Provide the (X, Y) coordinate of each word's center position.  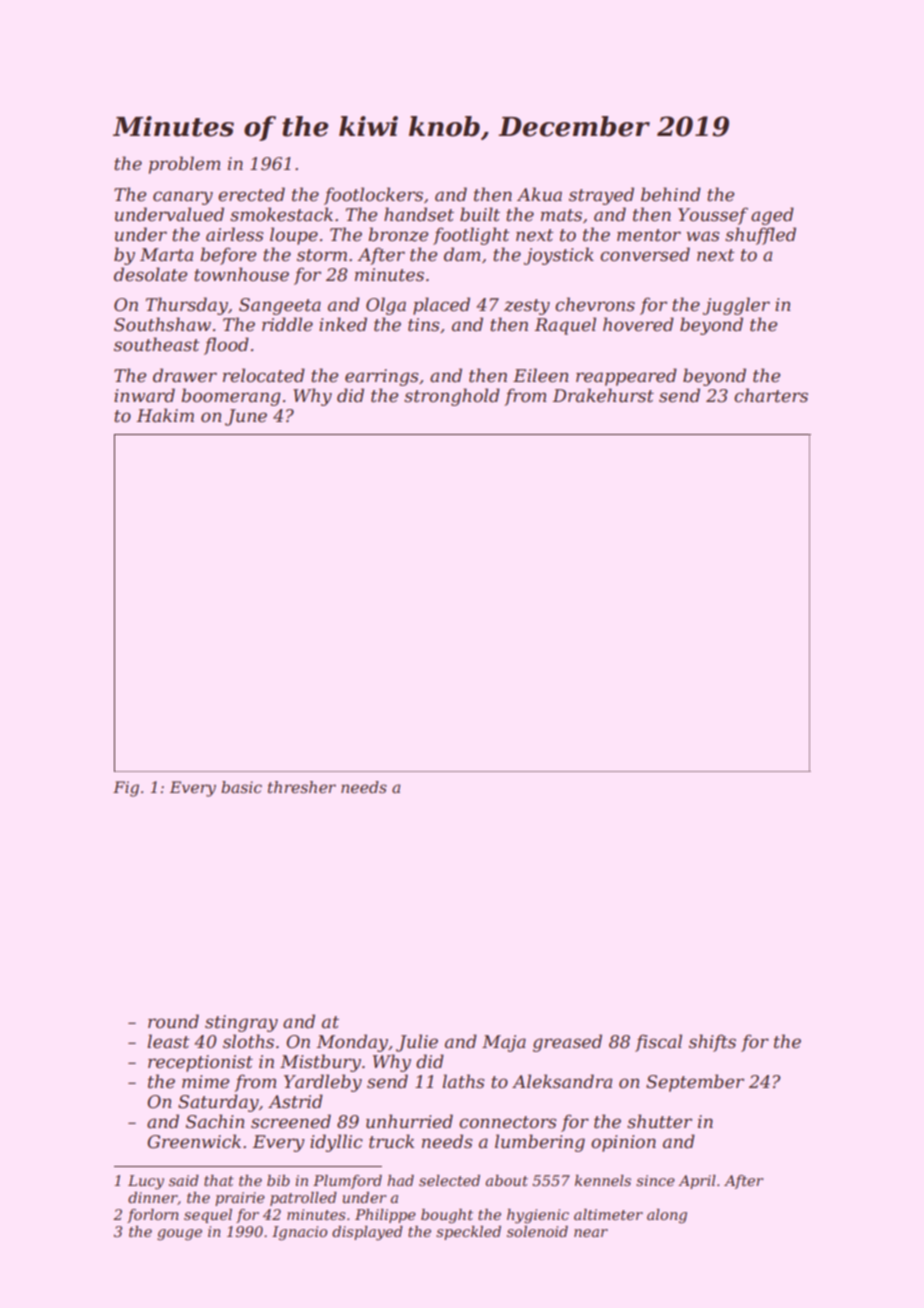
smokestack (281, 214)
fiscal (658, 1043)
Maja (504, 1043)
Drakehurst (603, 395)
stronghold (452, 397)
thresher (302, 787)
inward (144, 395)
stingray (241, 1023)
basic (241, 787)
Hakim (165, 415)
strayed (601, 196)
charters (771, 395)
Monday (352, 1043)
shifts (712, 1043)
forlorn (153, 1216)
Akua (539, 194)
